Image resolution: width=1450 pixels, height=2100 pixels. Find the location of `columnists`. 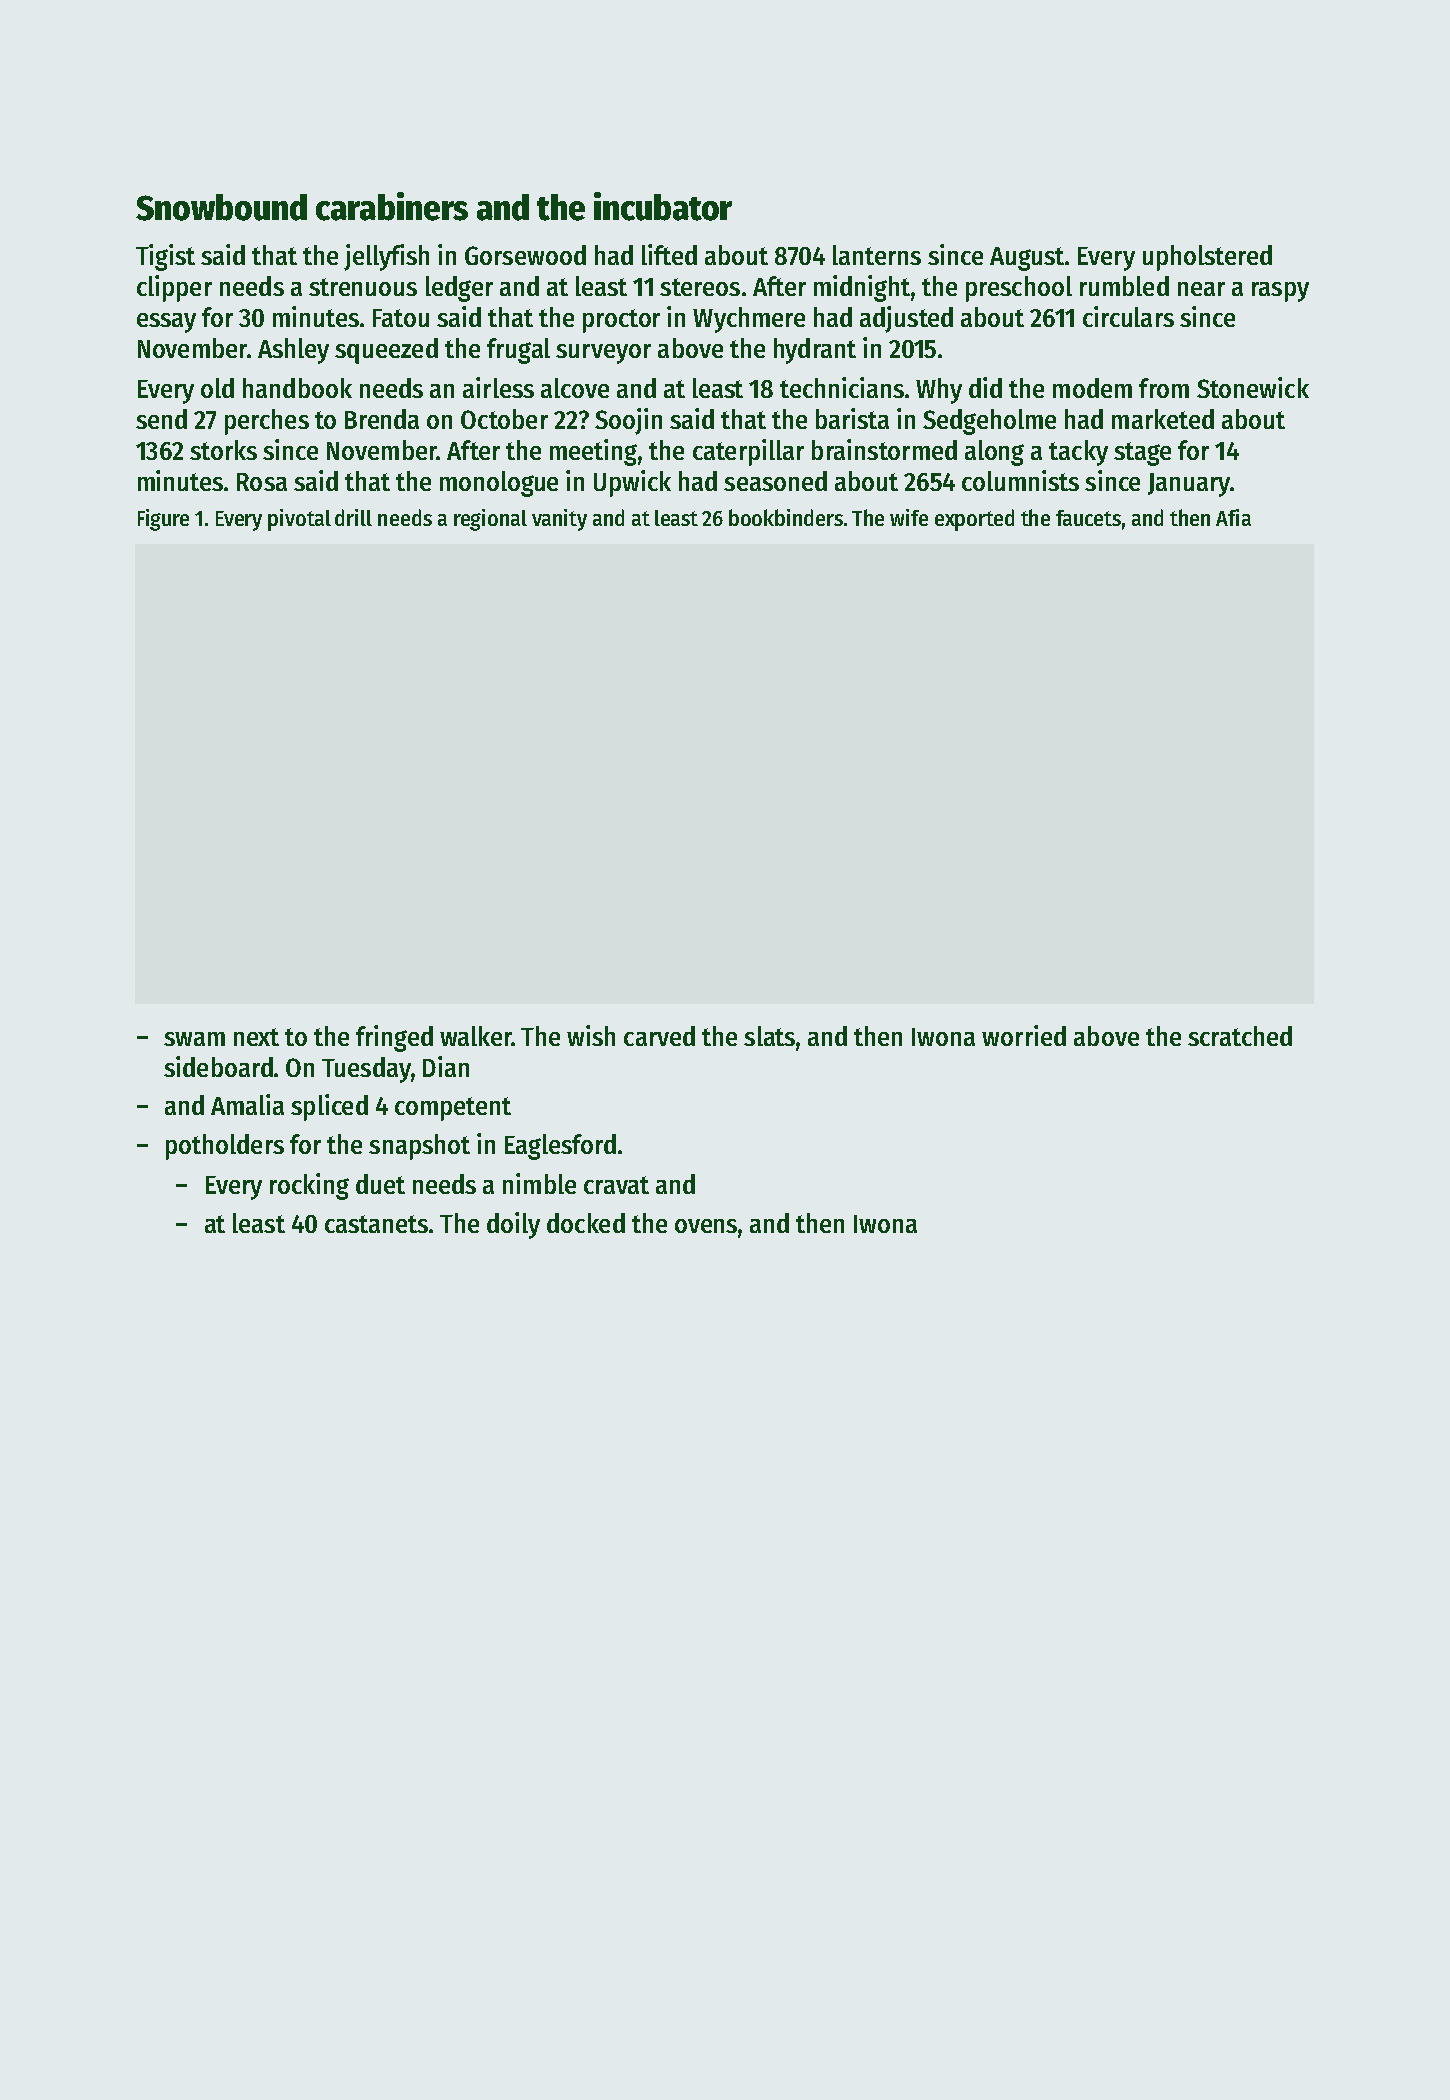

columnists is located at coordinates (1020, 480).
